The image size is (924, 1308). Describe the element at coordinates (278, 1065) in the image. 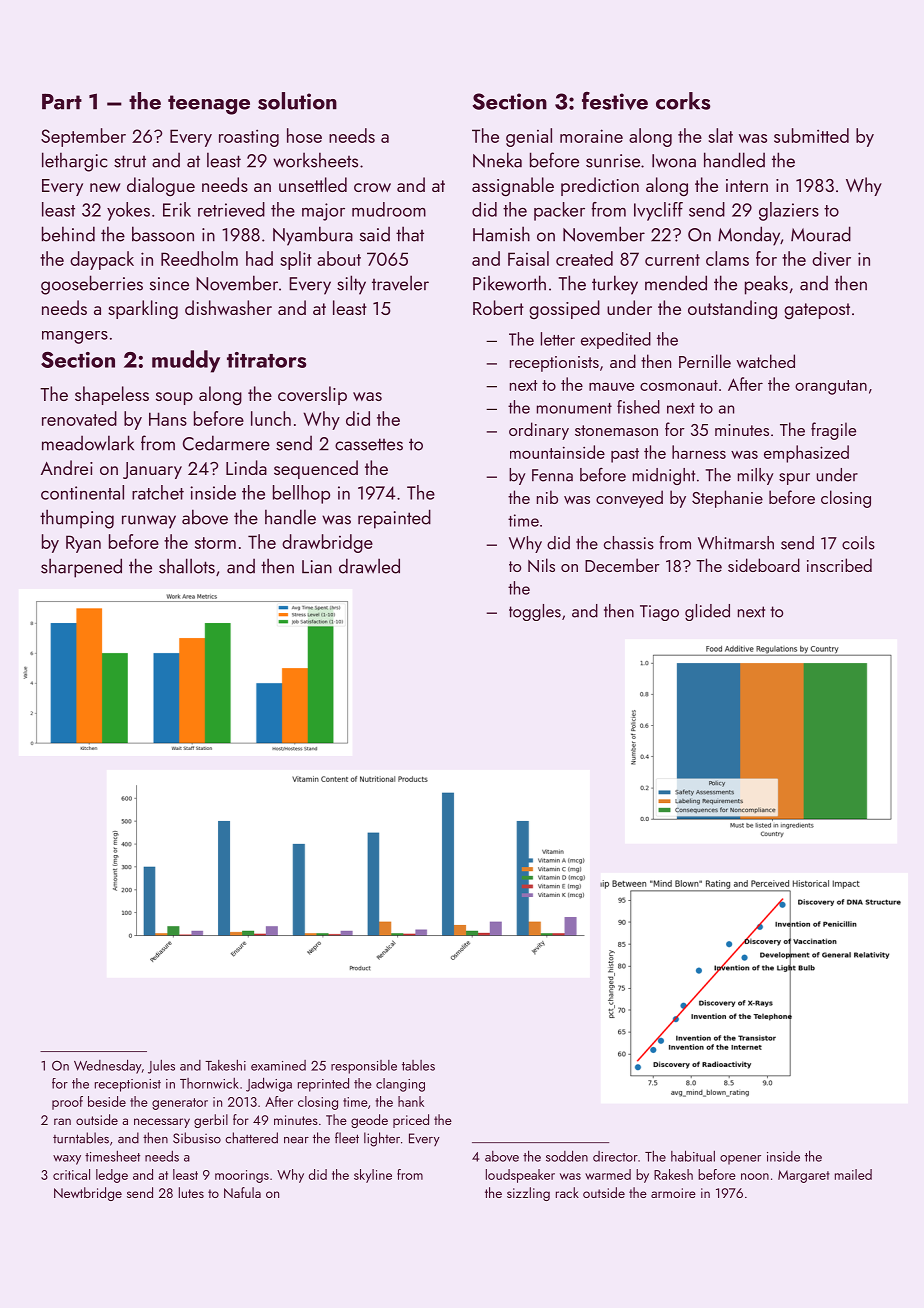

I see `examined` at that location.
